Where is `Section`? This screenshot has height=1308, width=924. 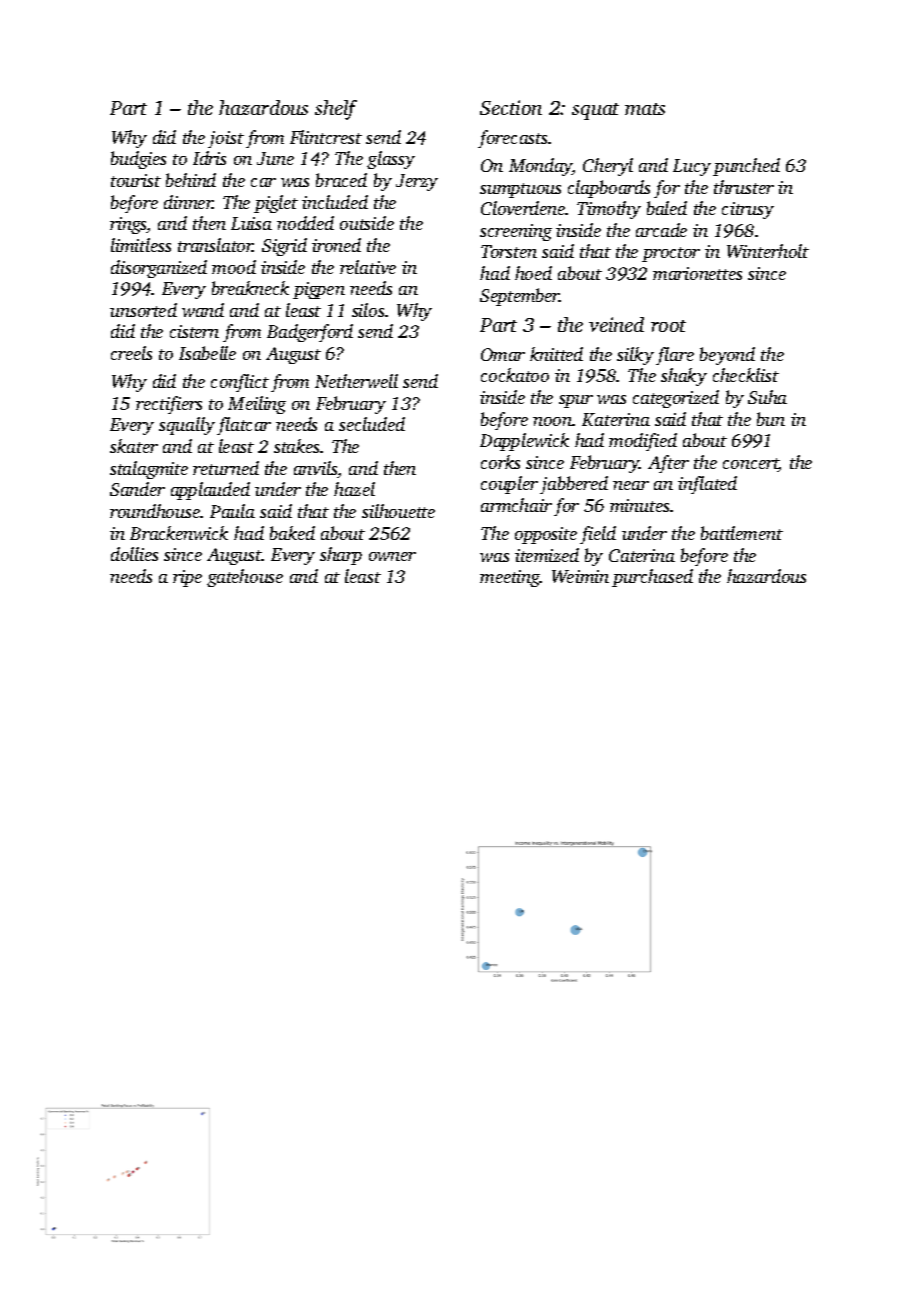
Section is located at coordinates (511, 107).
